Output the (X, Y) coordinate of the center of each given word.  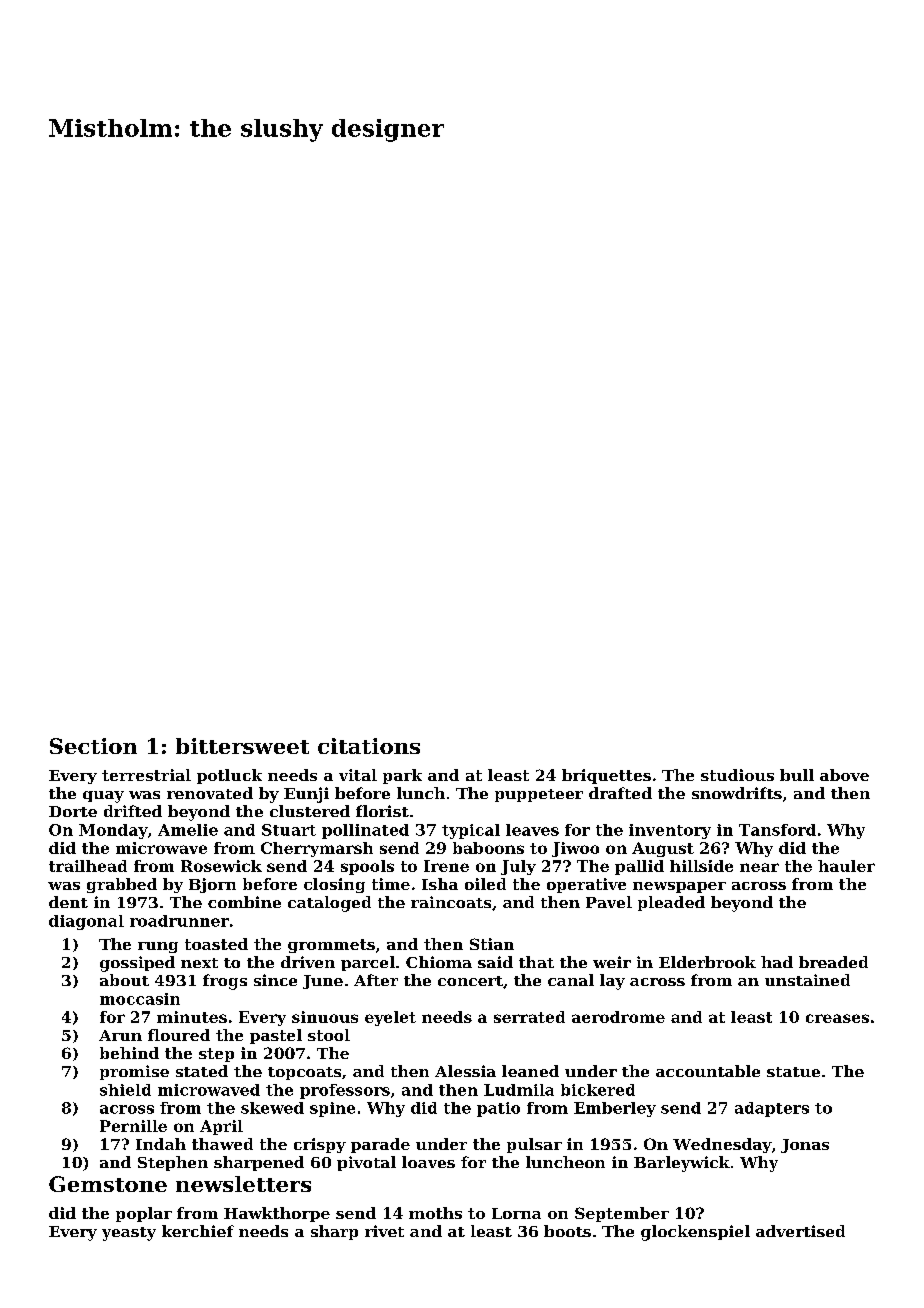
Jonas (805, 1146)
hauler (846, 866)
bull (797, 775)
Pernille (133, 1126)
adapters (772, 1109)
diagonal (86, 922)
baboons (488, 848)
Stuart (289, 830)
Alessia (465, 1071)
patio (498, 1109)
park (402, 776)
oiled (485, 884)
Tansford (777, 830)
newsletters (243, 1184)
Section (93, 746)
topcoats (304, 1073)
